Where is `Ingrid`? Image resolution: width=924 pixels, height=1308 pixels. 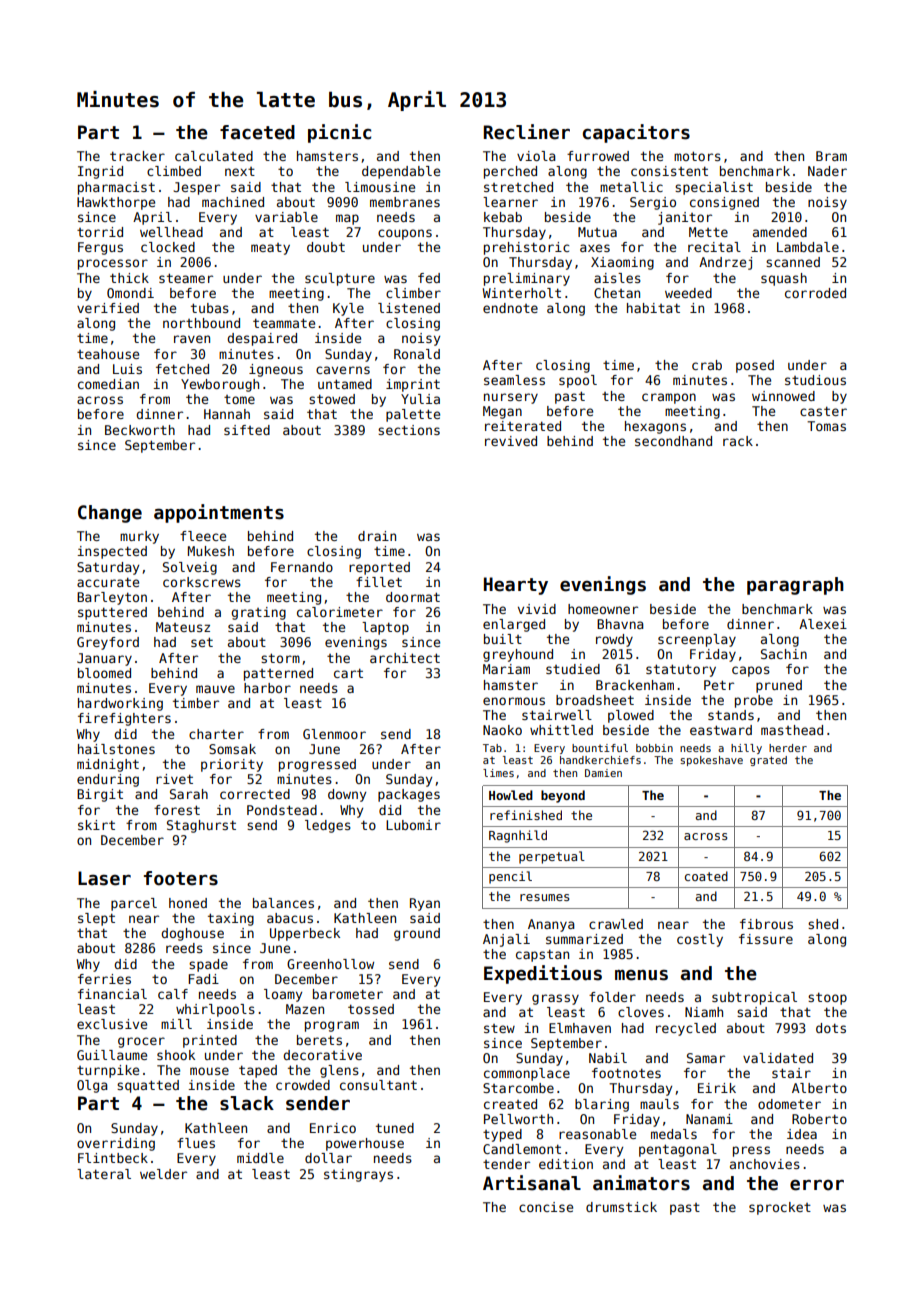 Ingrid is located at coordinates (100, 172).
